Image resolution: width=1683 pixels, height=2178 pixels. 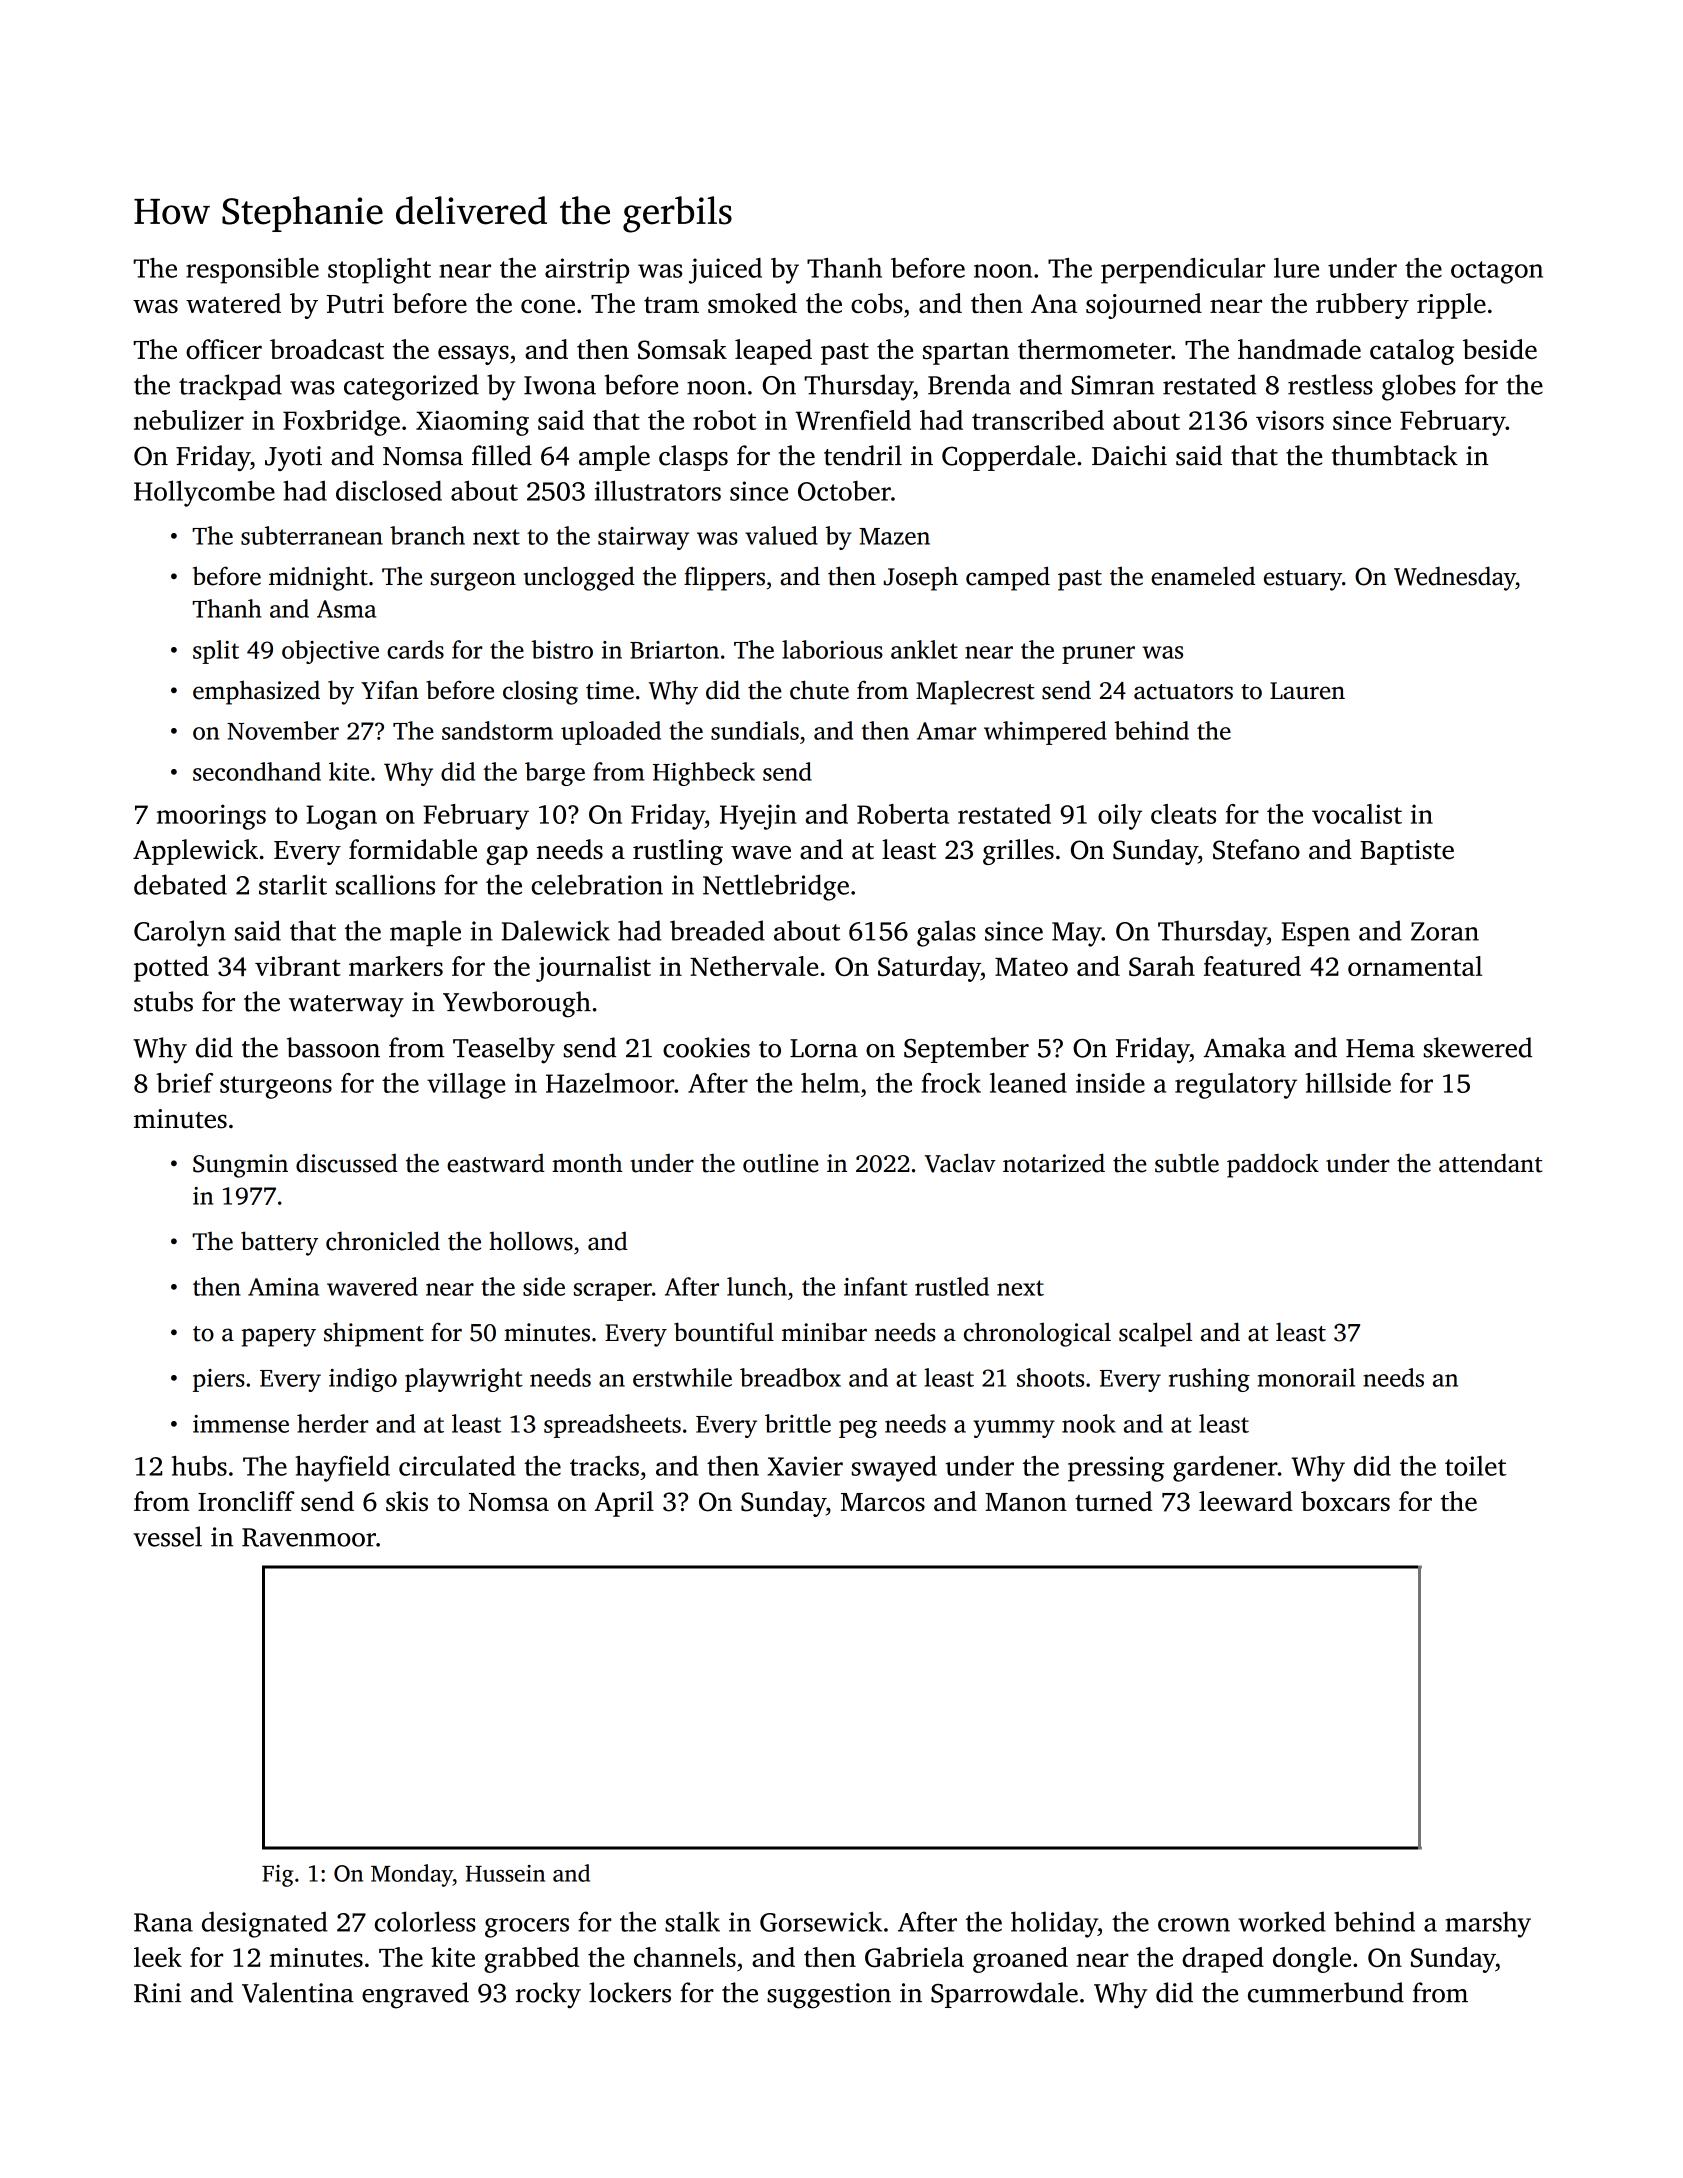 I want to click on barge, so click(x=555, y=774).
